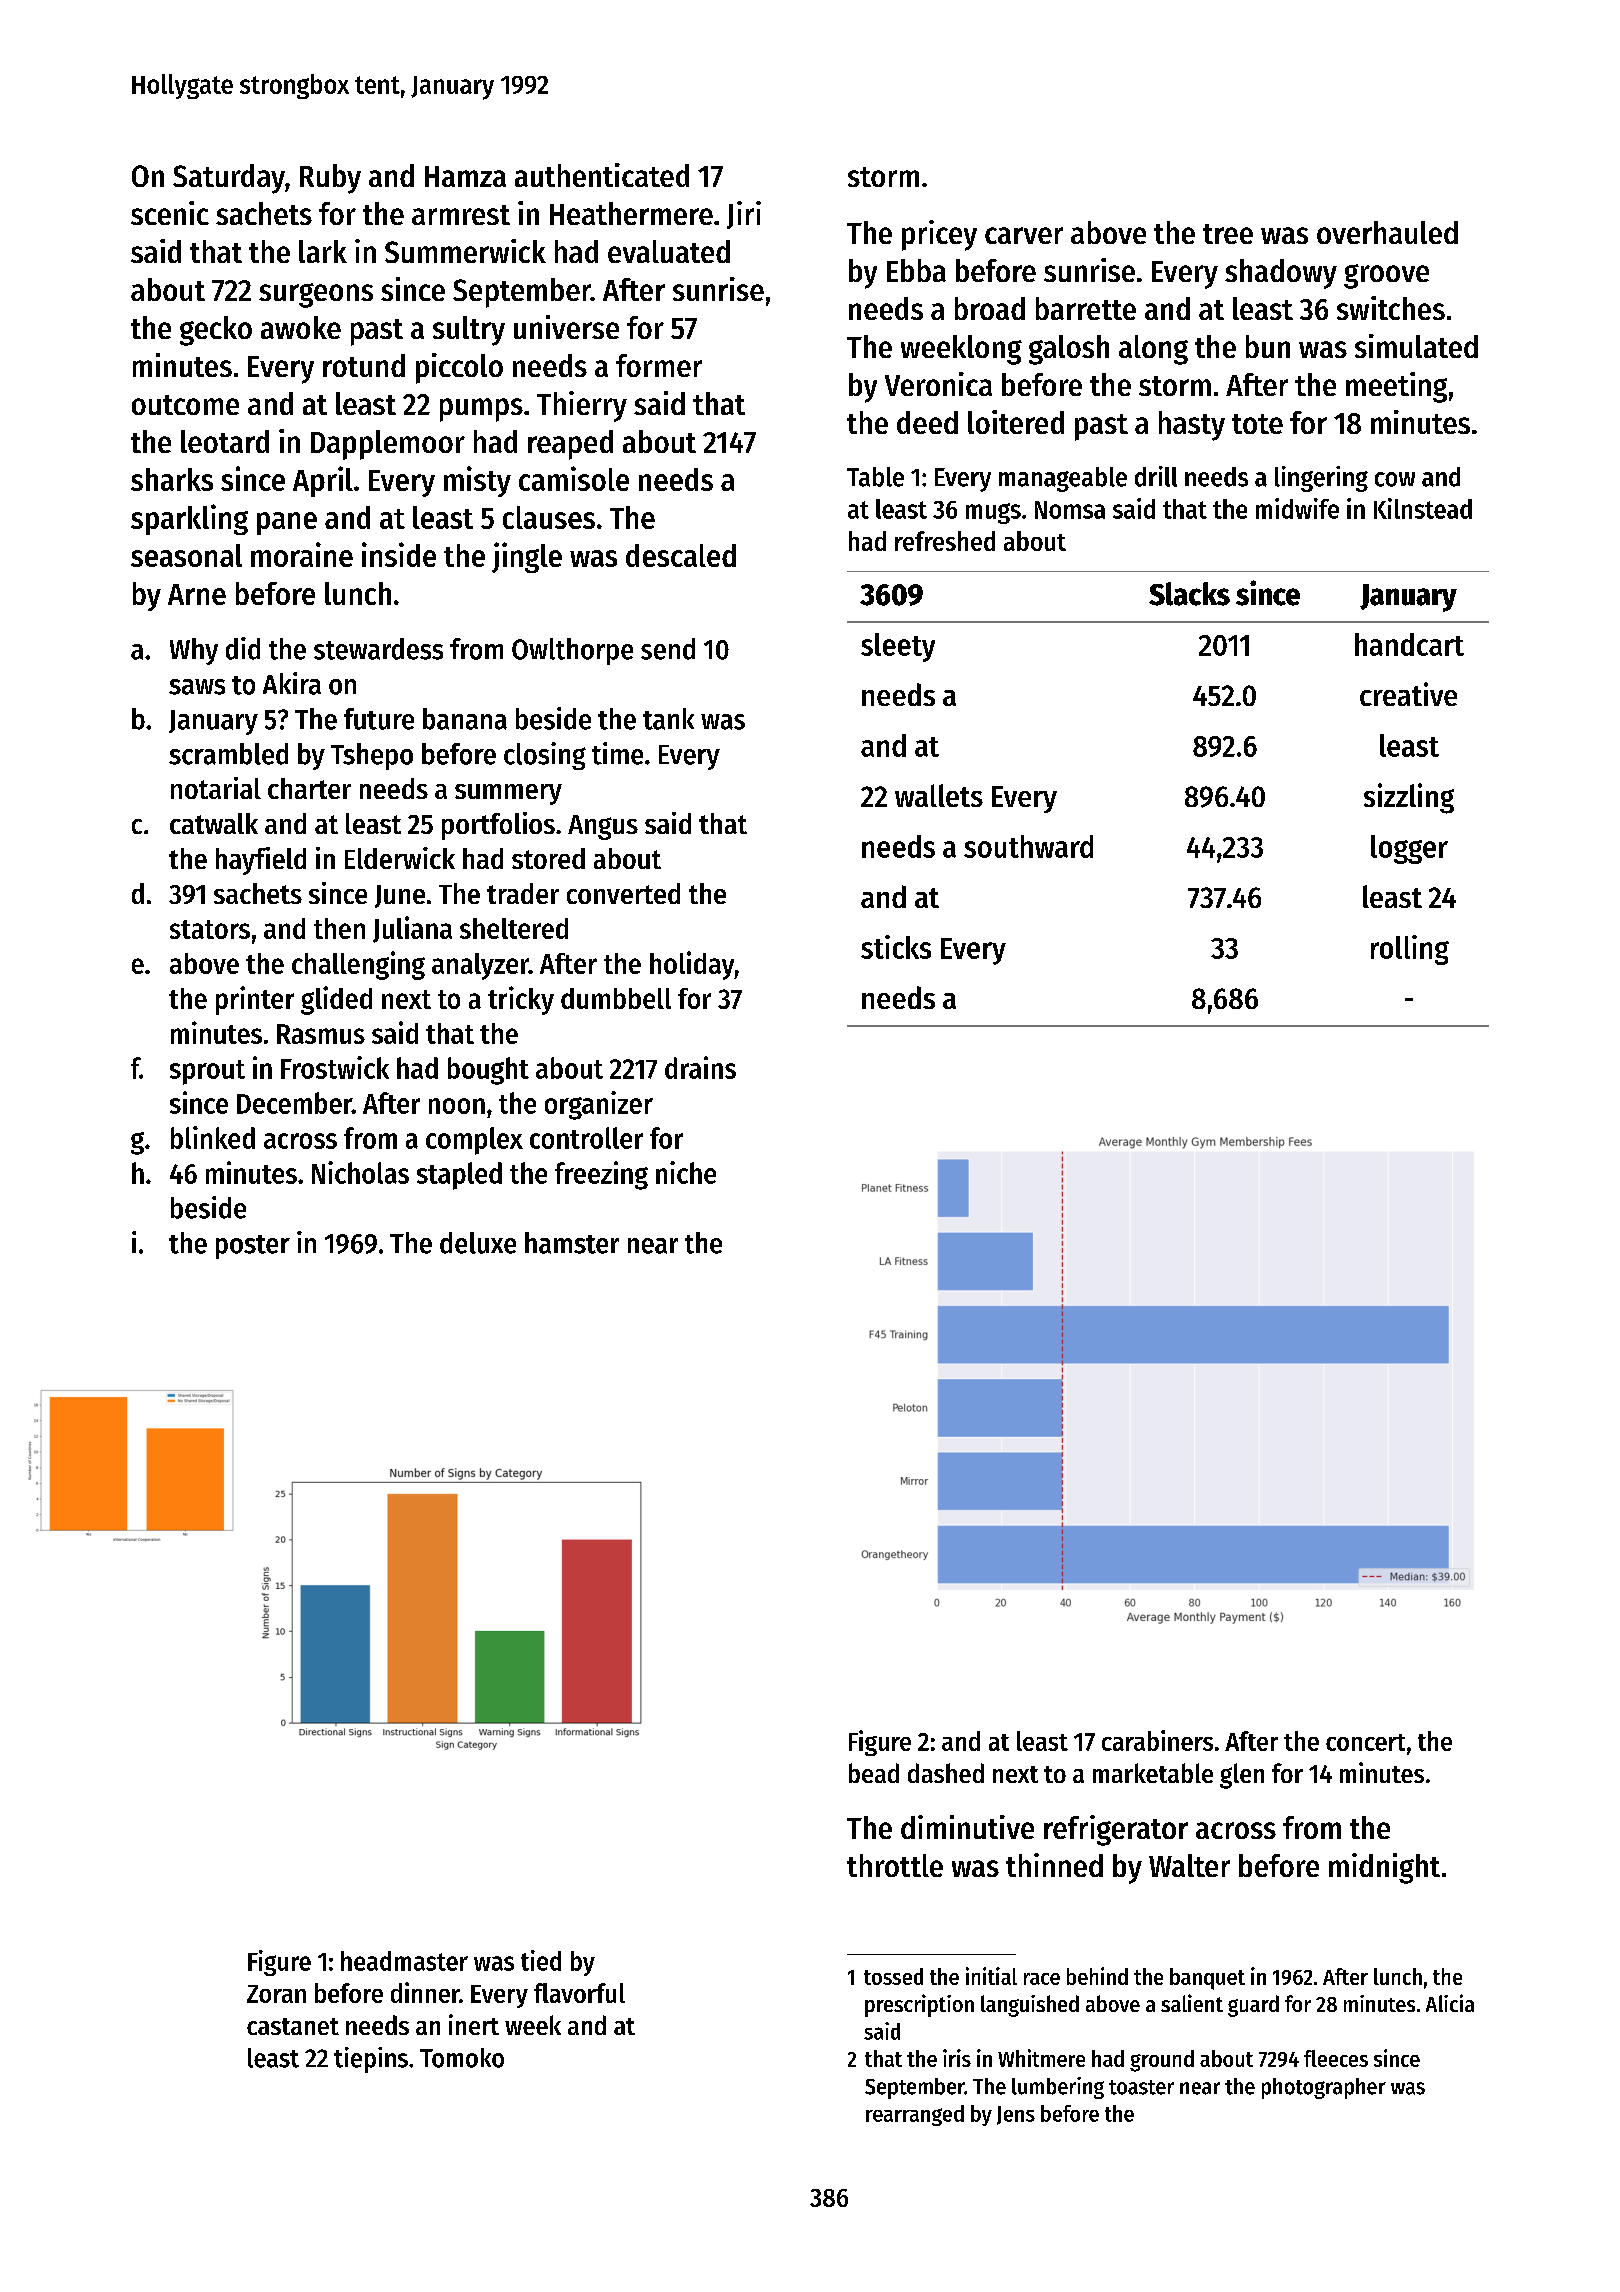 The height and width of the page is (2292, 1620). Describe the element at coordinates (1324, 2088) in the page. I see `photographer` at that location.
